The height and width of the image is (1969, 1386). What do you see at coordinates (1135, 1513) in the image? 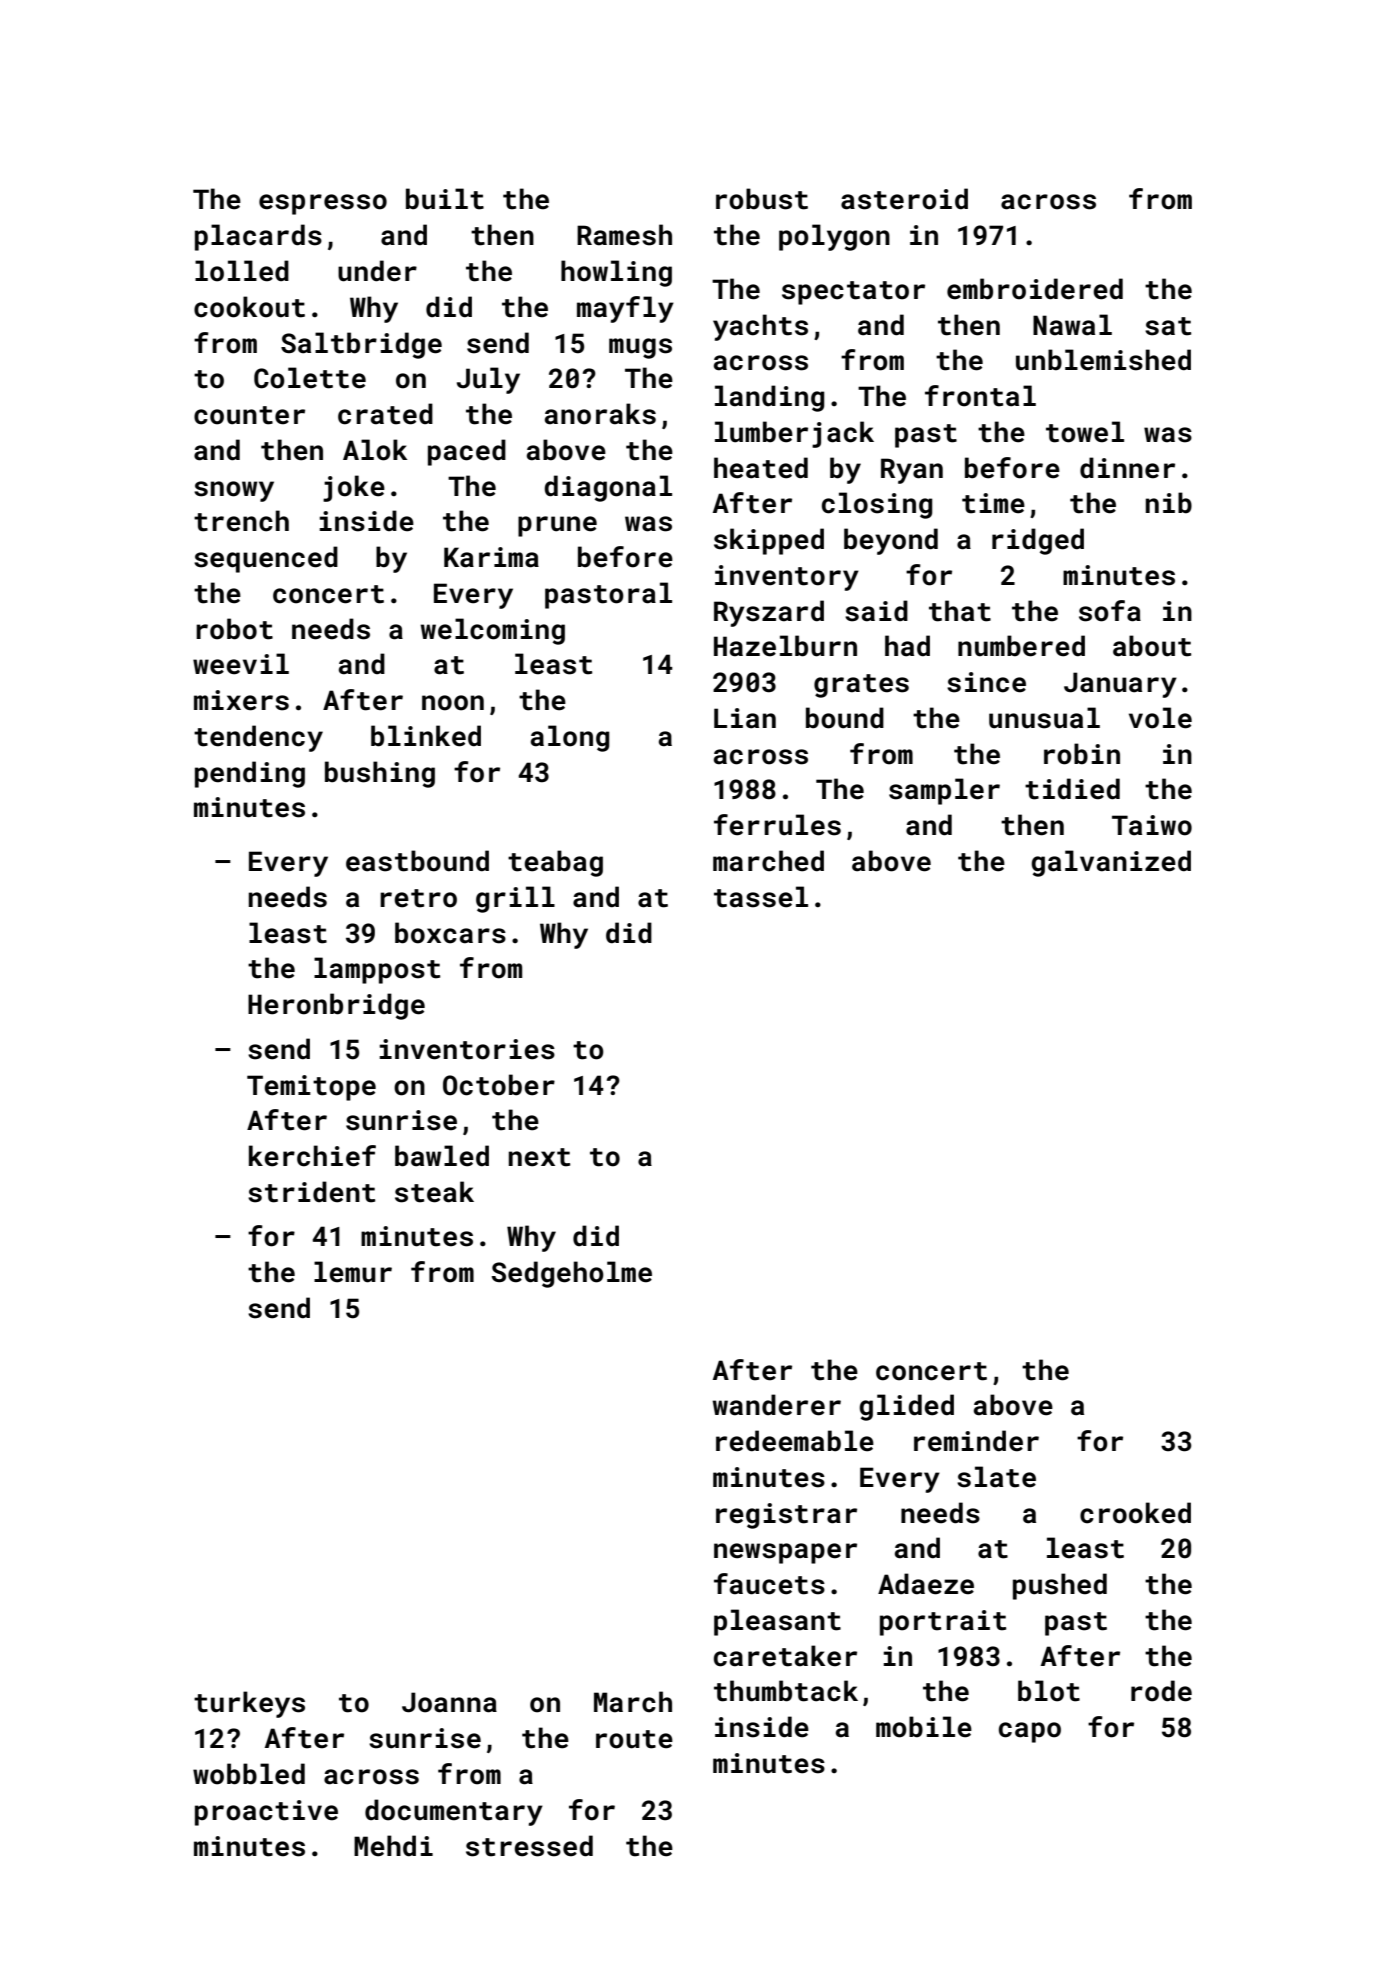
I see `crooked` at bounding box center [1135, 1513].
